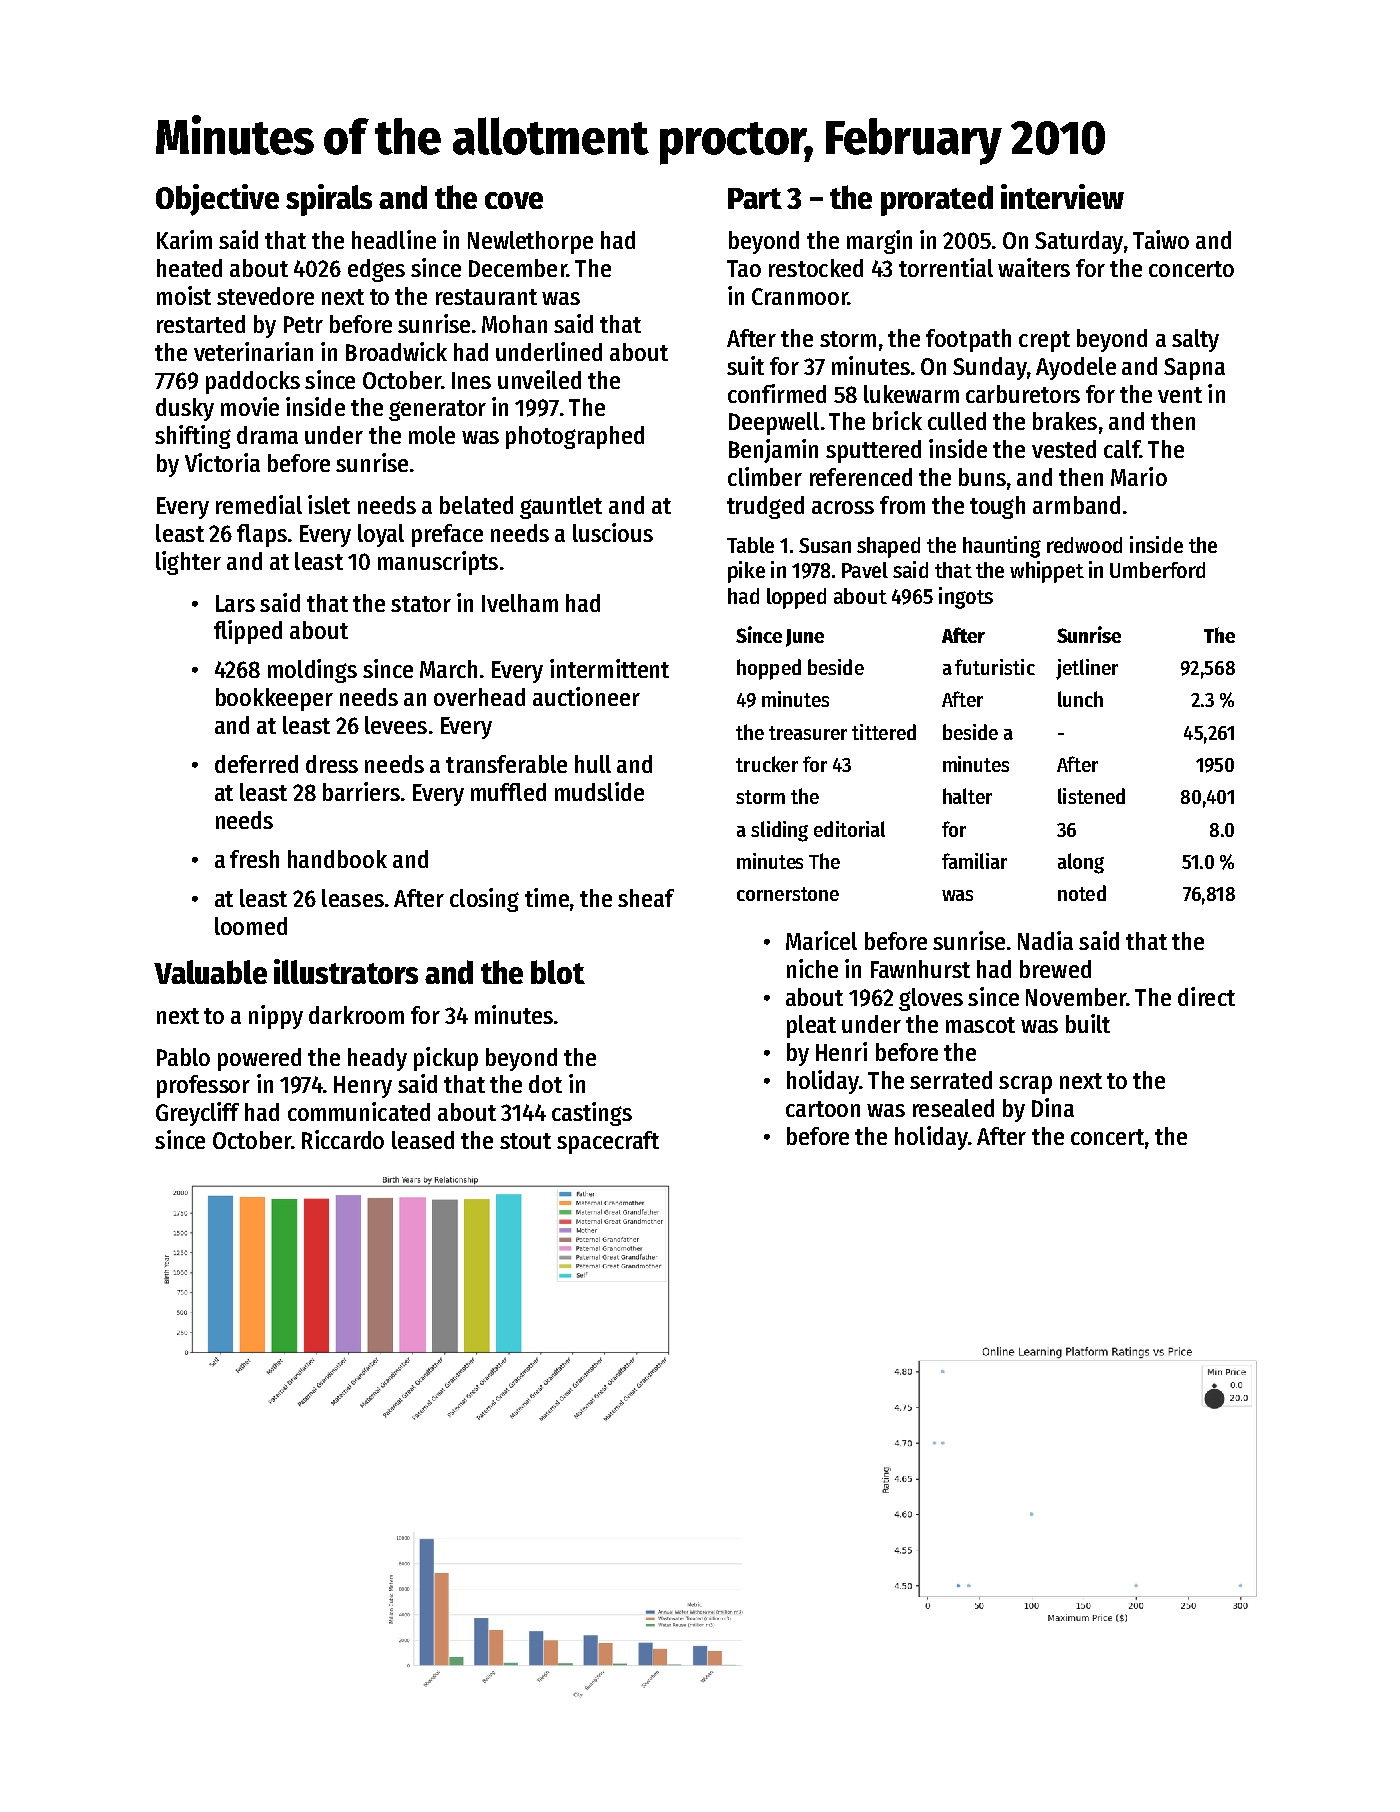 Image resolution: width=1400 pixels, height=1812 pixels. What do you see at coordinates (274, 699) in the page?
I see `bookkeeper` at bounding box center [274, 699].
